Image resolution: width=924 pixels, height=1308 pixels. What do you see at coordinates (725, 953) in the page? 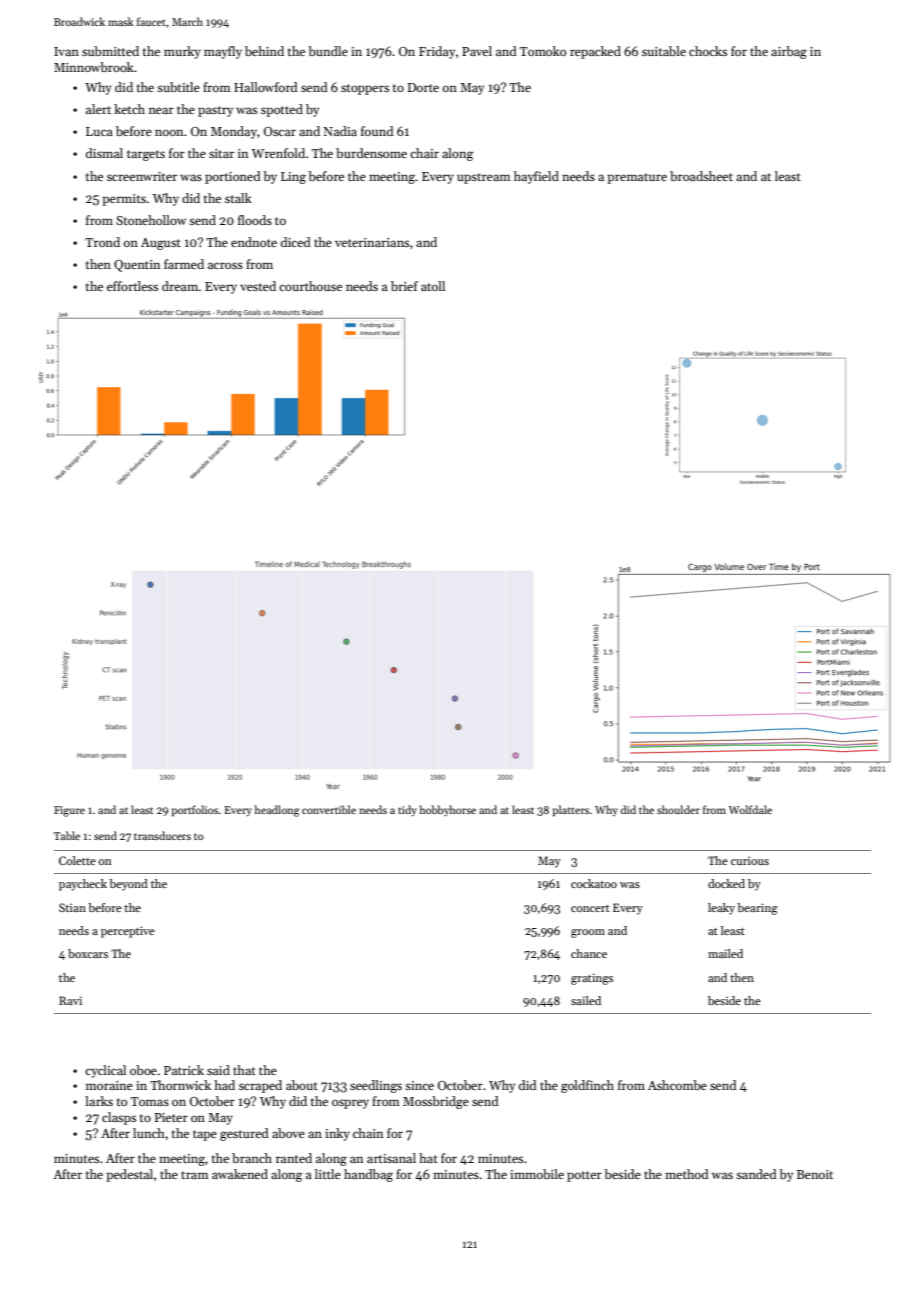
I see `mailed` at bounding box center [725, 953].
